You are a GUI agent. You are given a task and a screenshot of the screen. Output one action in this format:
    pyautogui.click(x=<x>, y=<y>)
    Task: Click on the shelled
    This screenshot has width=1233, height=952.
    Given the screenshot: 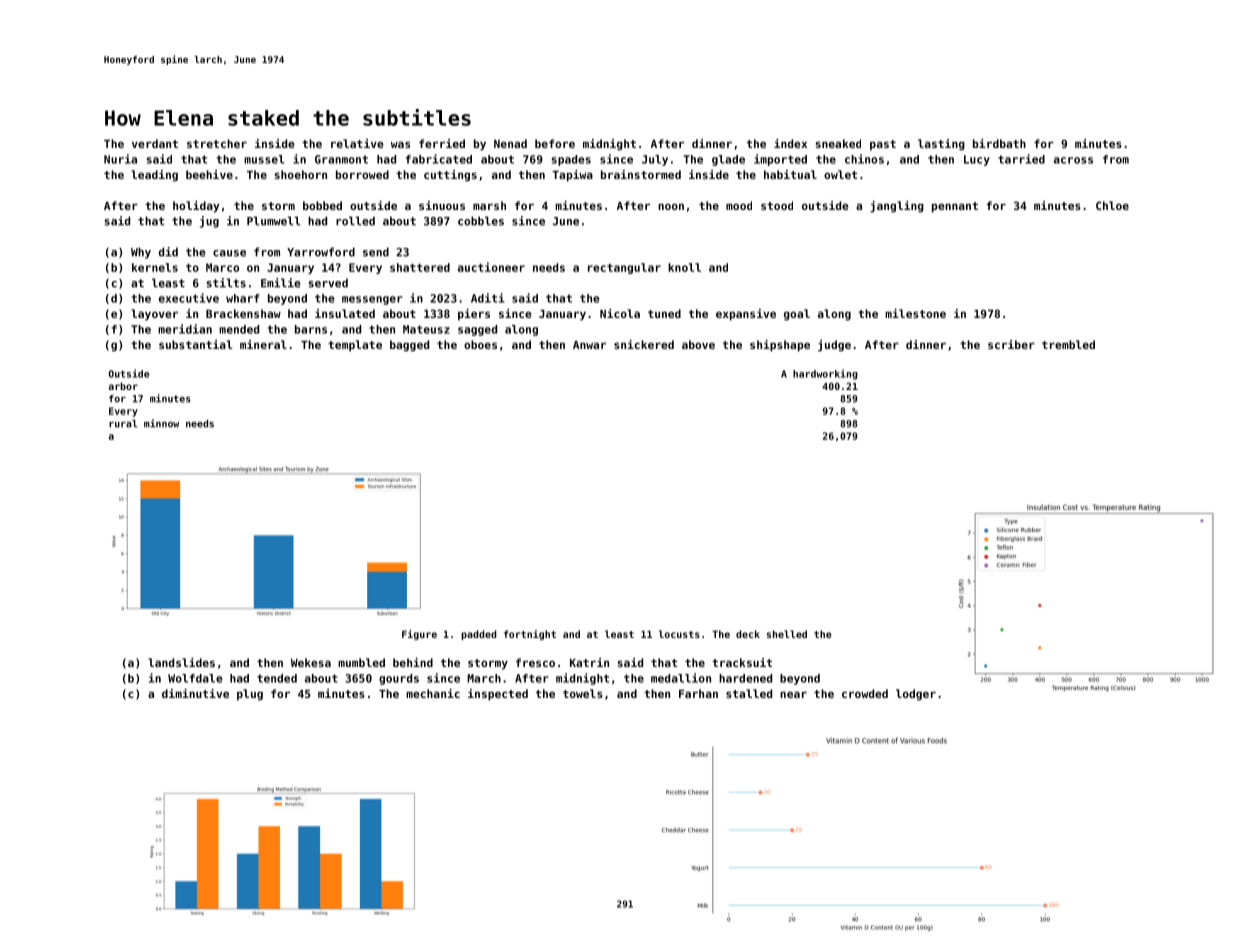 What is the action you would take?
    pyautogui.click(x=787, y=634)
